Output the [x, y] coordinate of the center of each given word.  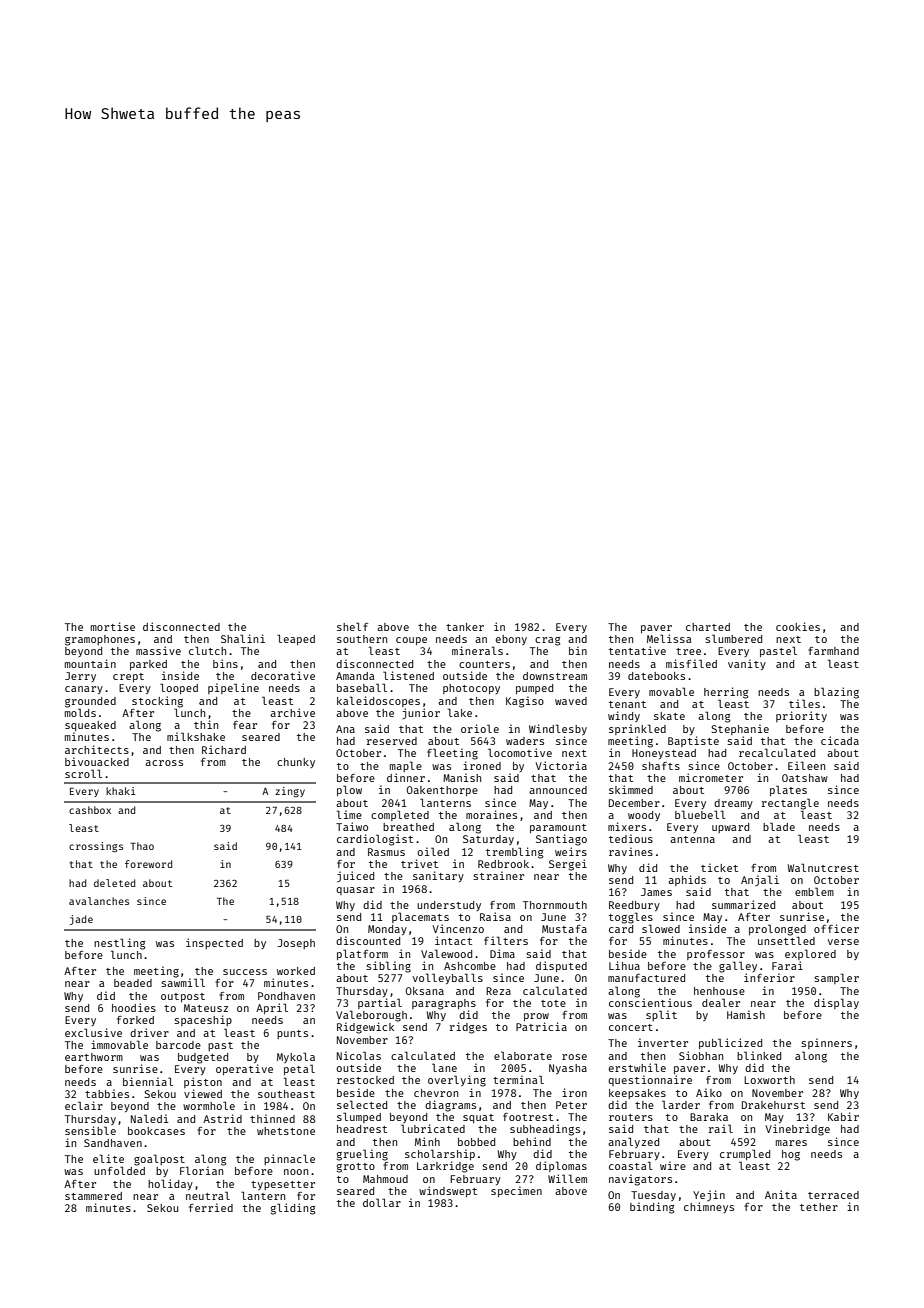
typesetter [283, 1185]
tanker [465, 627]
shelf [352, 626]
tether [819, 1207]
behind [532, 1141]
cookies [798, 626]
